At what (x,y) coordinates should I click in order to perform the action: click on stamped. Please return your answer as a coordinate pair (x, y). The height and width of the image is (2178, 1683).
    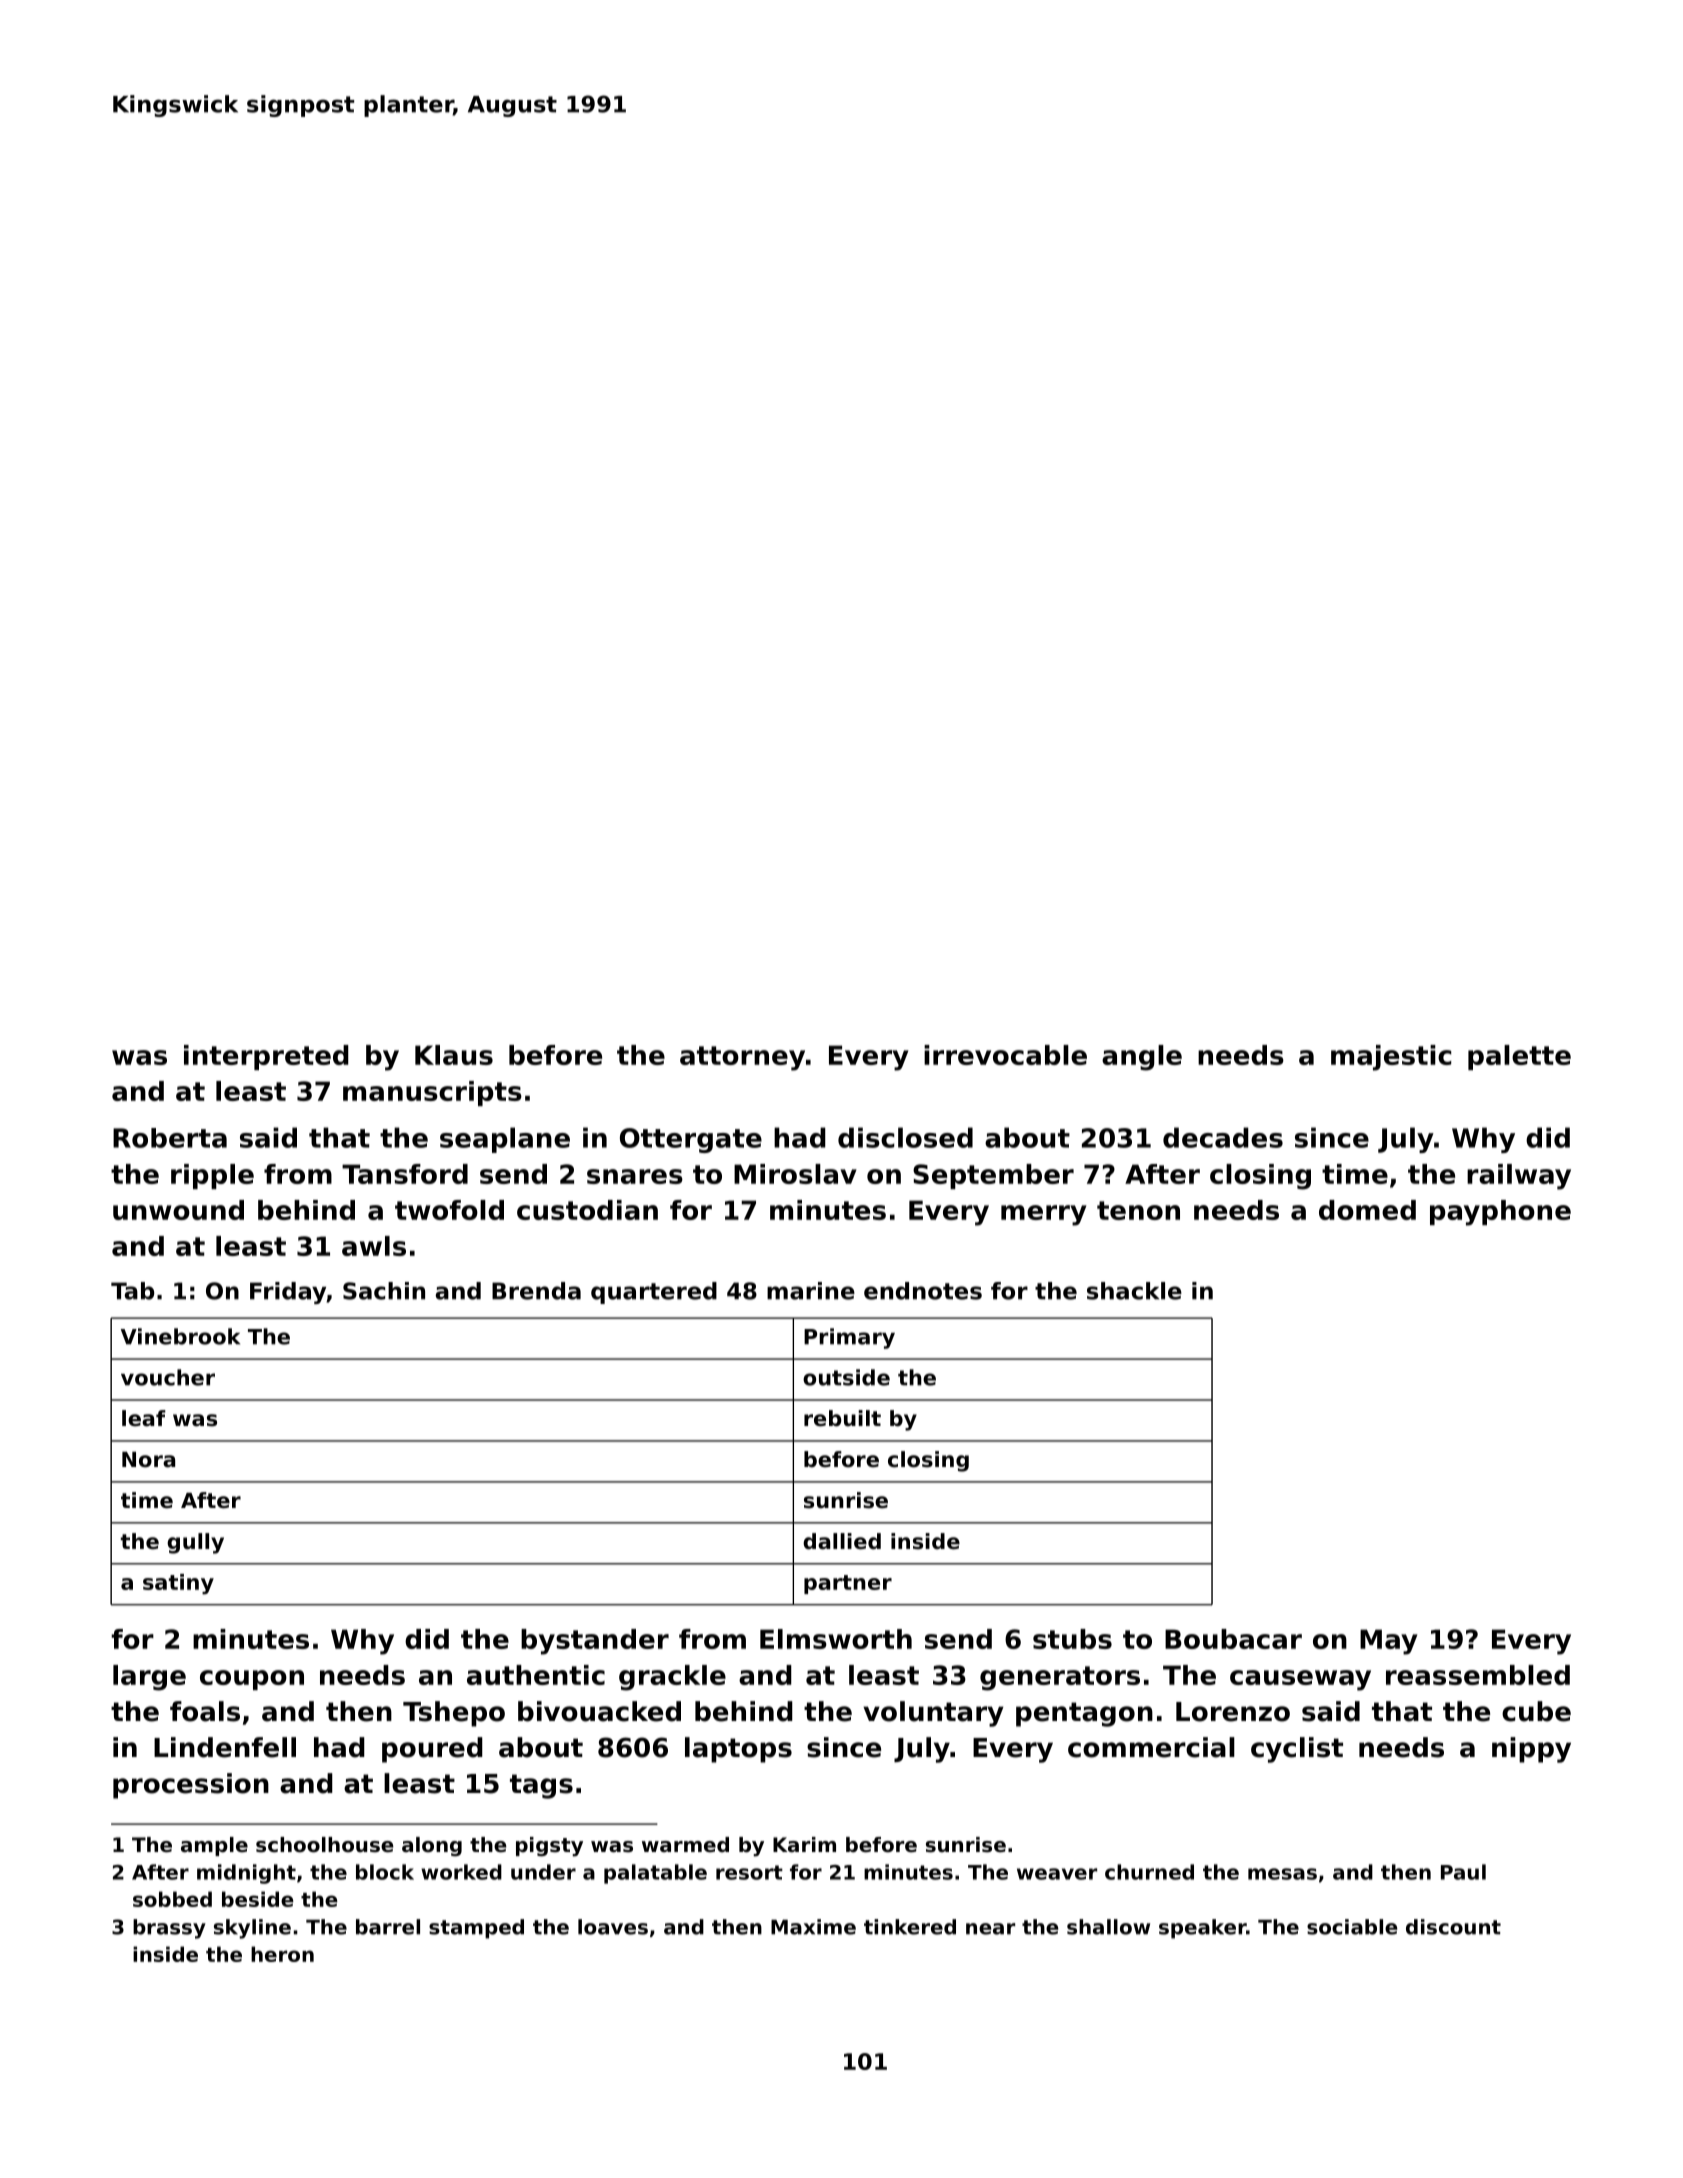
    Looking at the image, I should click on (476, 1929).
